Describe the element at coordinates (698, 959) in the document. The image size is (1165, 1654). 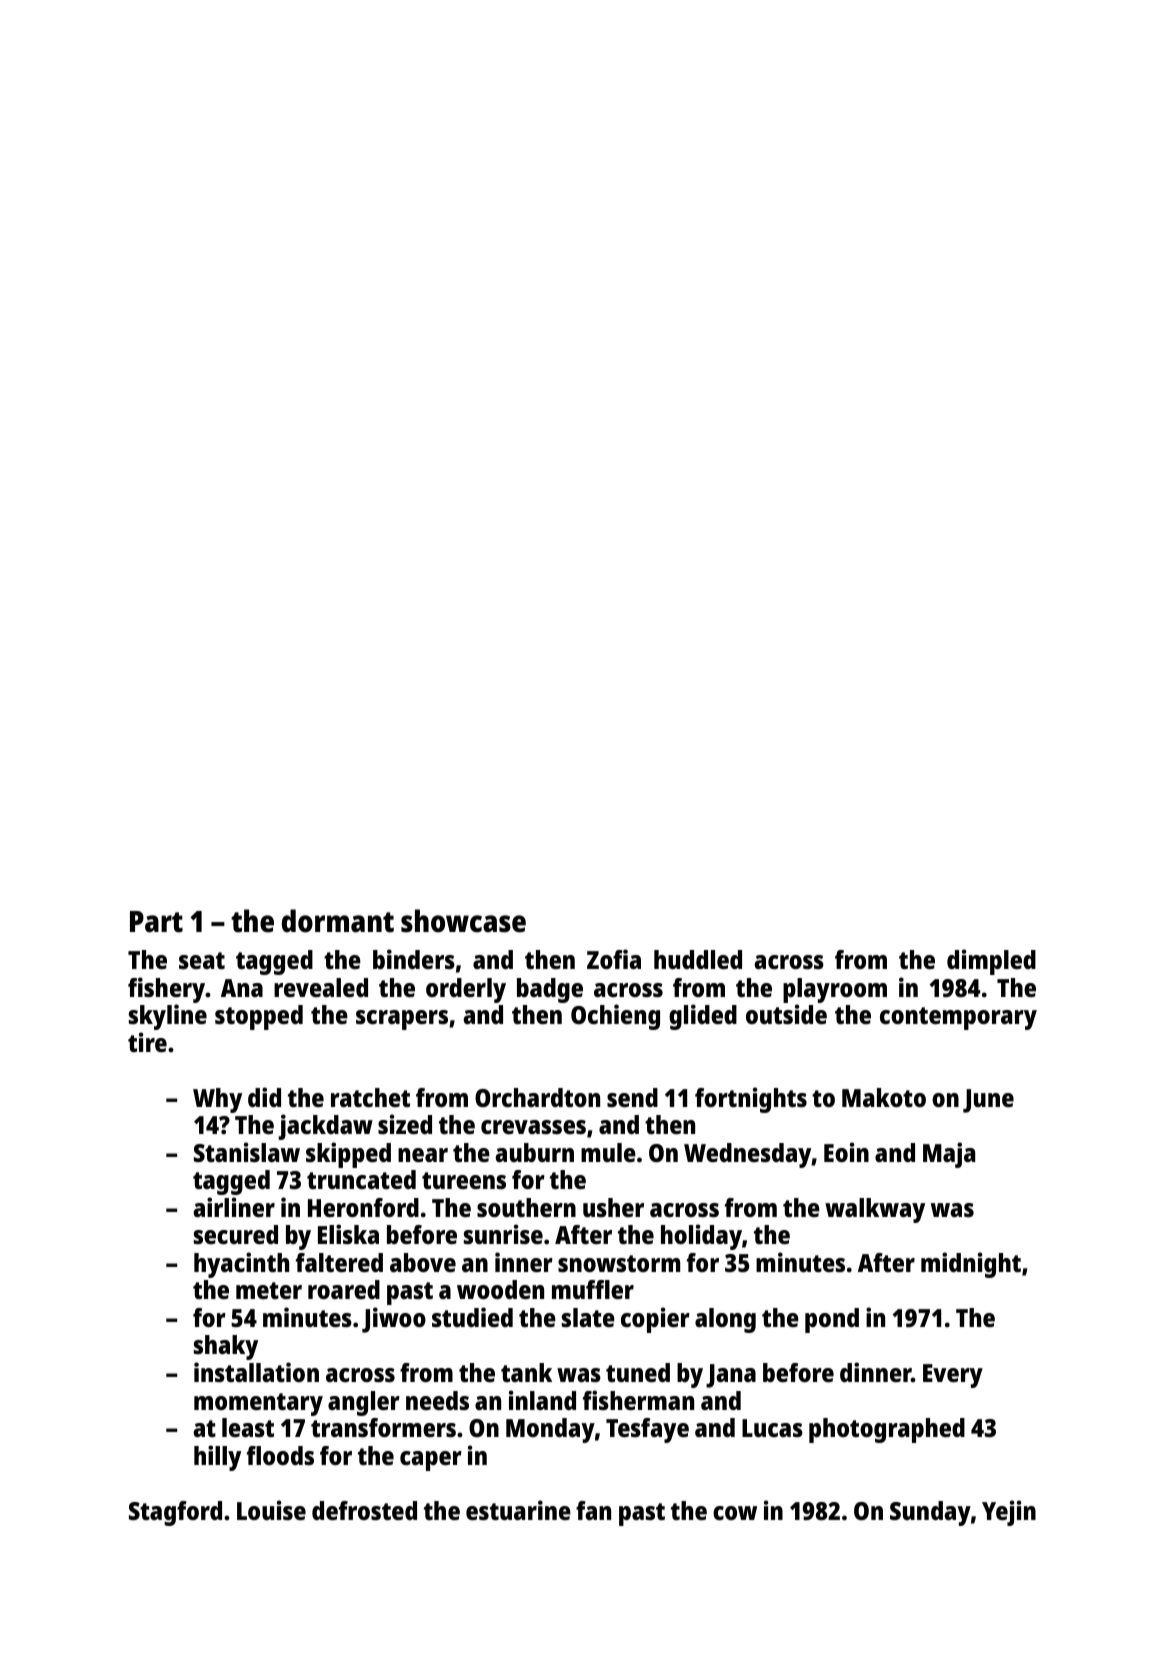
I see `huddled` at that location.
